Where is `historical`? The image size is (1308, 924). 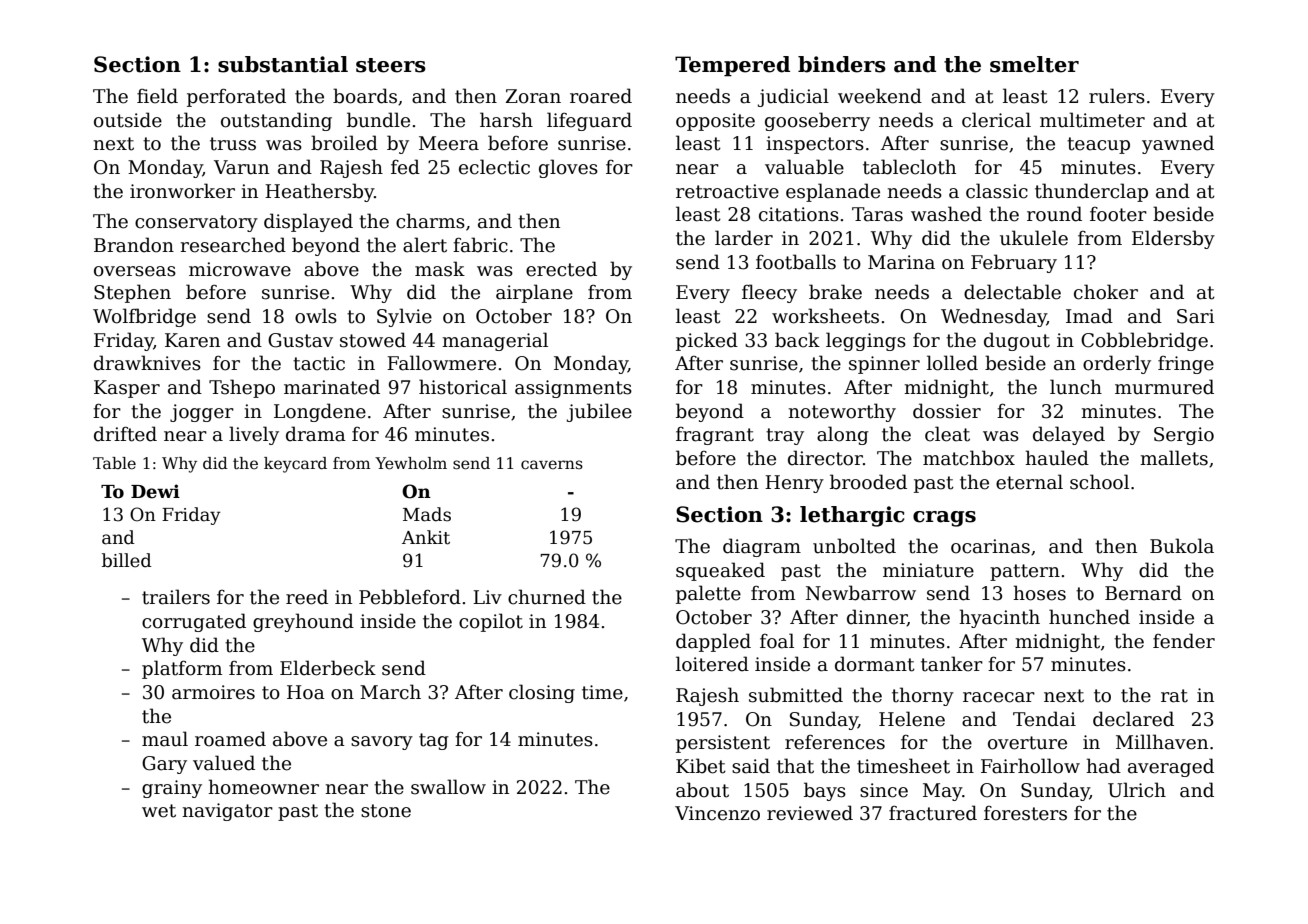
historical is located at coordinates (463, 387).
